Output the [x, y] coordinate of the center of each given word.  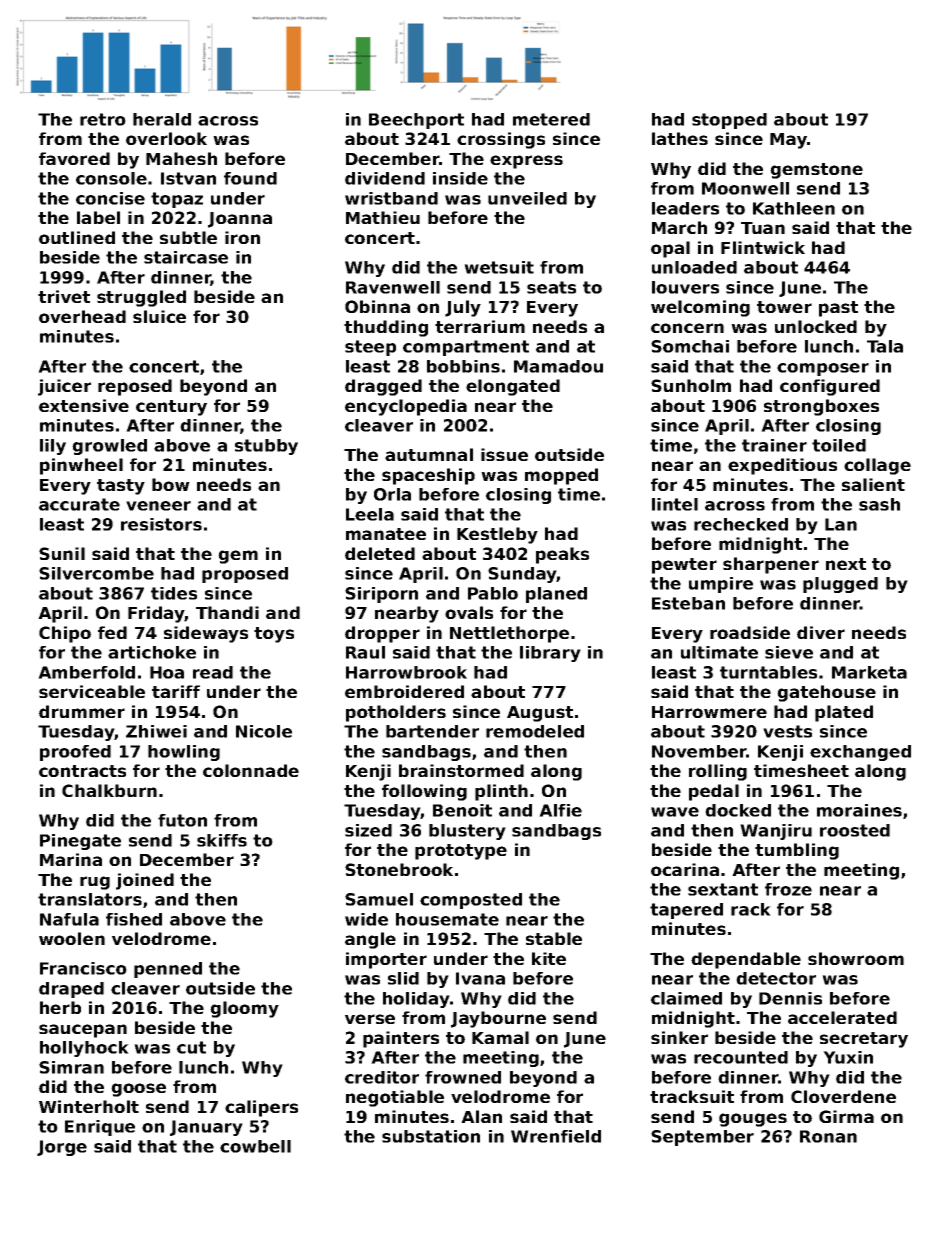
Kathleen [794, 208]
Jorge [62, 1148]
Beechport [416, 121]
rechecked [741, 524]
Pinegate [80, 842]
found [250, 178]
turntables [768, 672]
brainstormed [461, 770]
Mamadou [558, 366]
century [171, 408]
